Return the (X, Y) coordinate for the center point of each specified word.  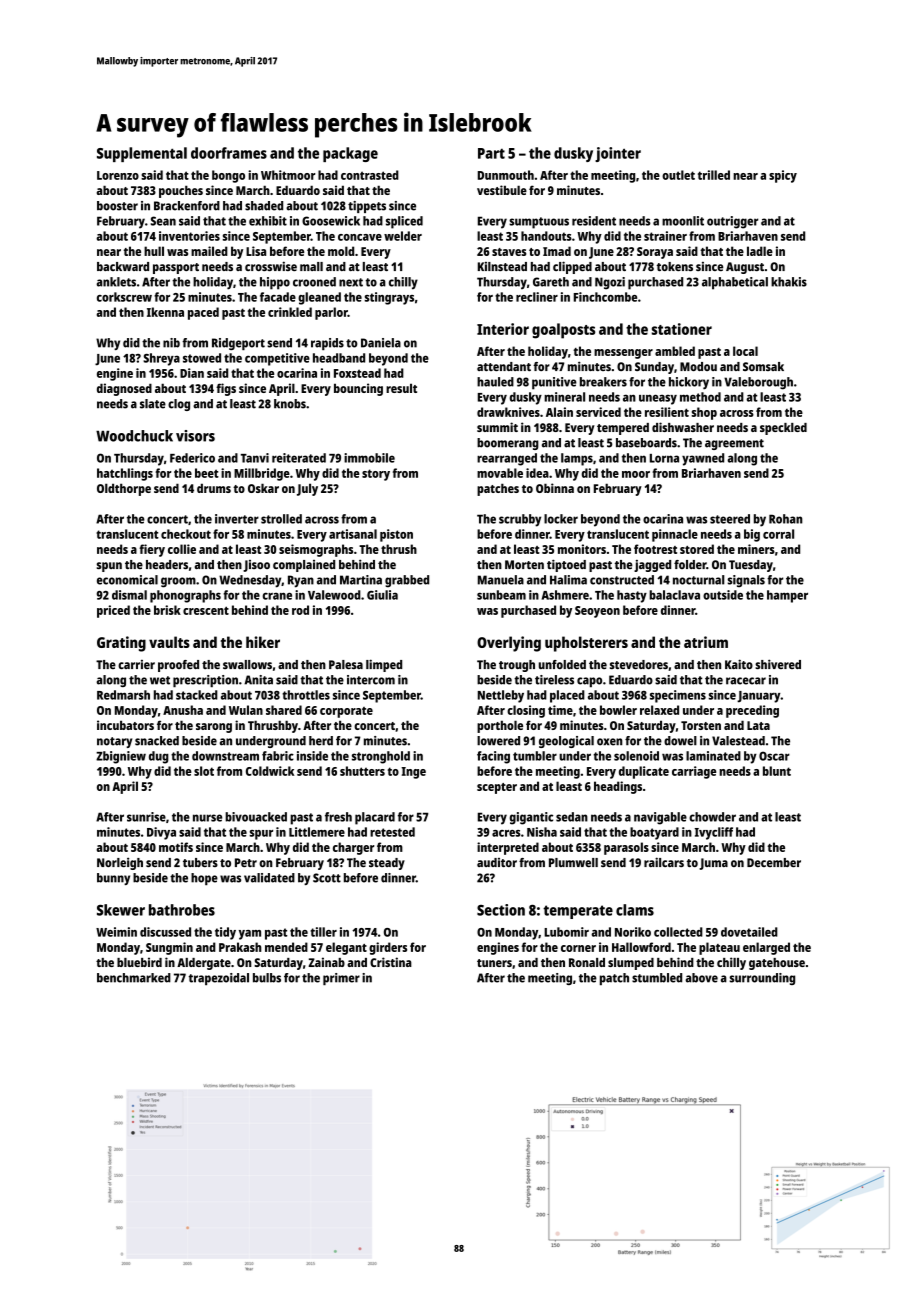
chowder (712, 817)
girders (388, 948)
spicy (783, 176)
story (376, 475)
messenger (623, 354)
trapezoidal (219, 979)
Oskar (263, 488)
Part (491, 153)
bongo (228, 176)
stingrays (389, 298)
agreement (734, 444)
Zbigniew (121, 757)
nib (171, 343)
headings (618, 787)
